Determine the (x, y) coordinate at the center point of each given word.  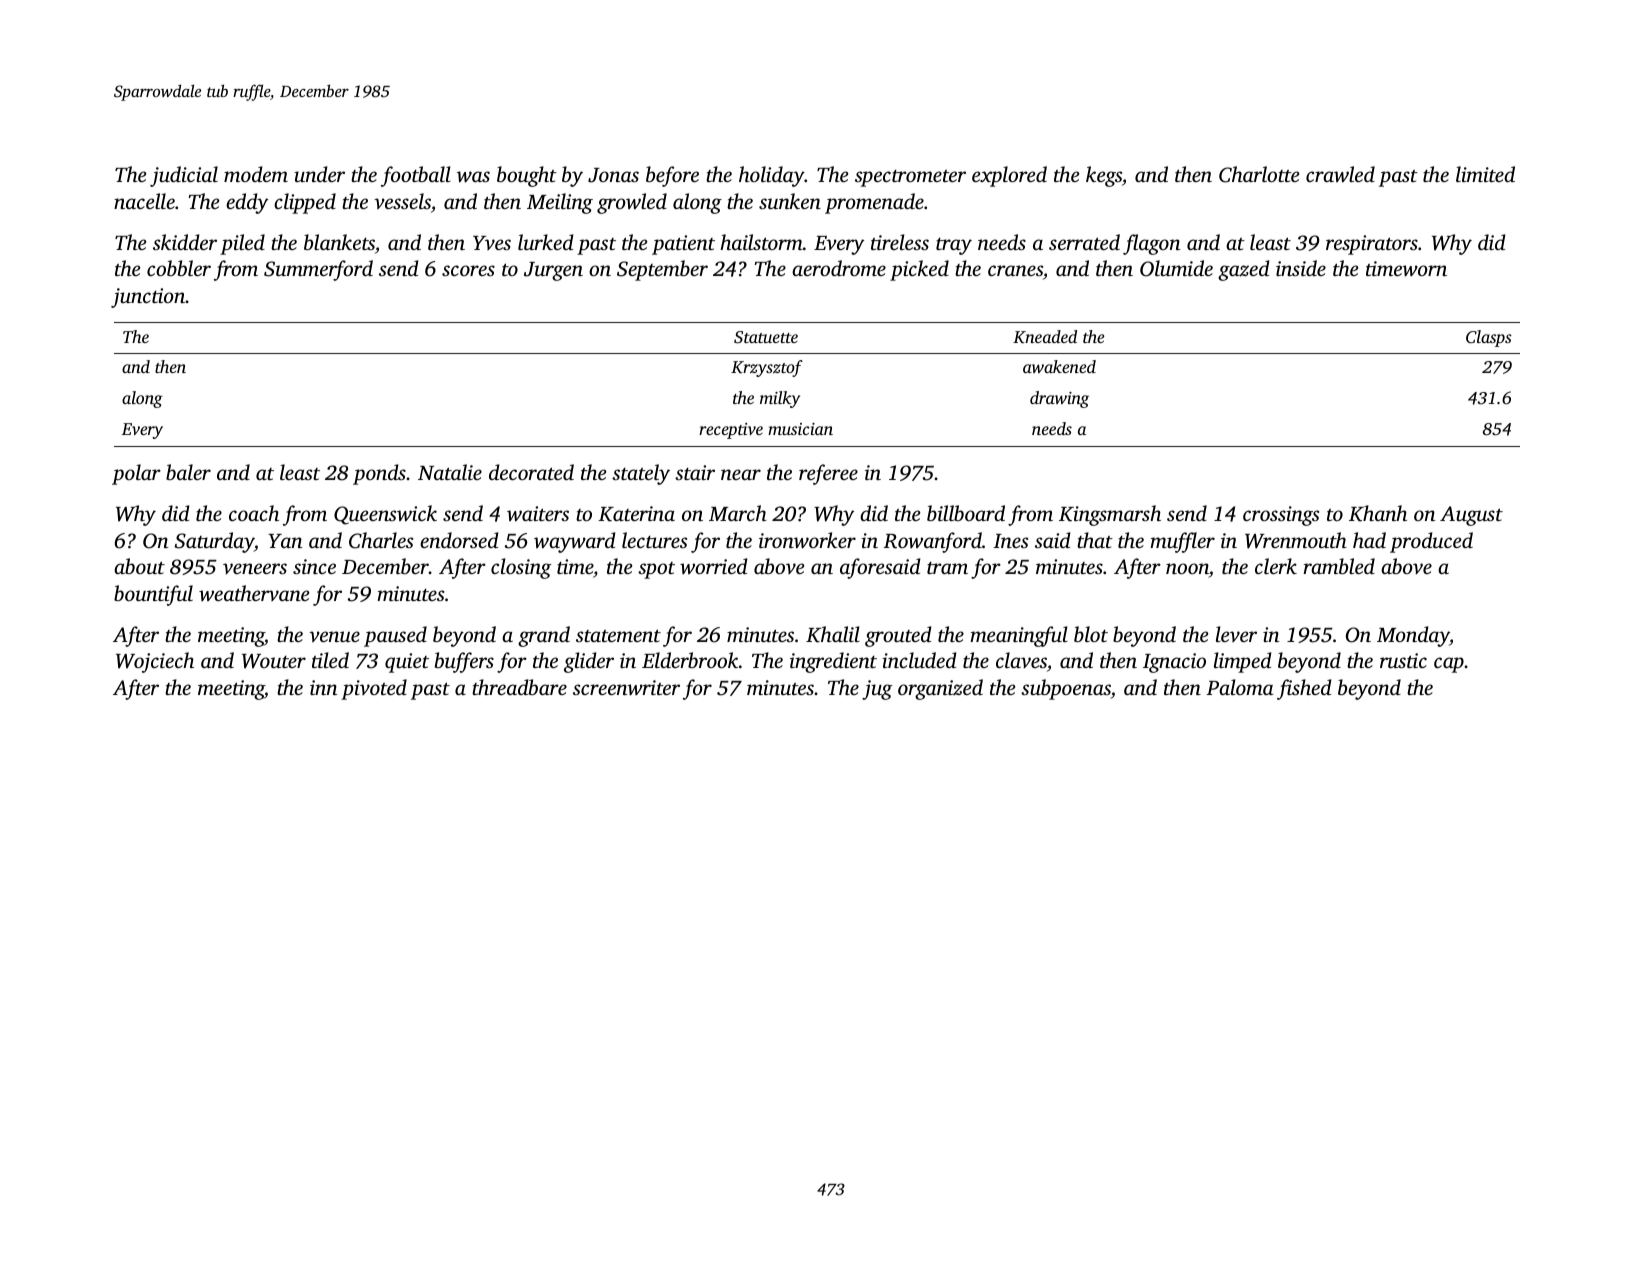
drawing (1059, 399)
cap (1449, 665)
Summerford (318, 270)
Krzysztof (767, 368)
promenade (874, 203)
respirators (1372, 245)
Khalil (833, 634)
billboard (966, 513)
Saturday (214, 542)
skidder (185, 242)
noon (1187, 570)
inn (323, 687)
